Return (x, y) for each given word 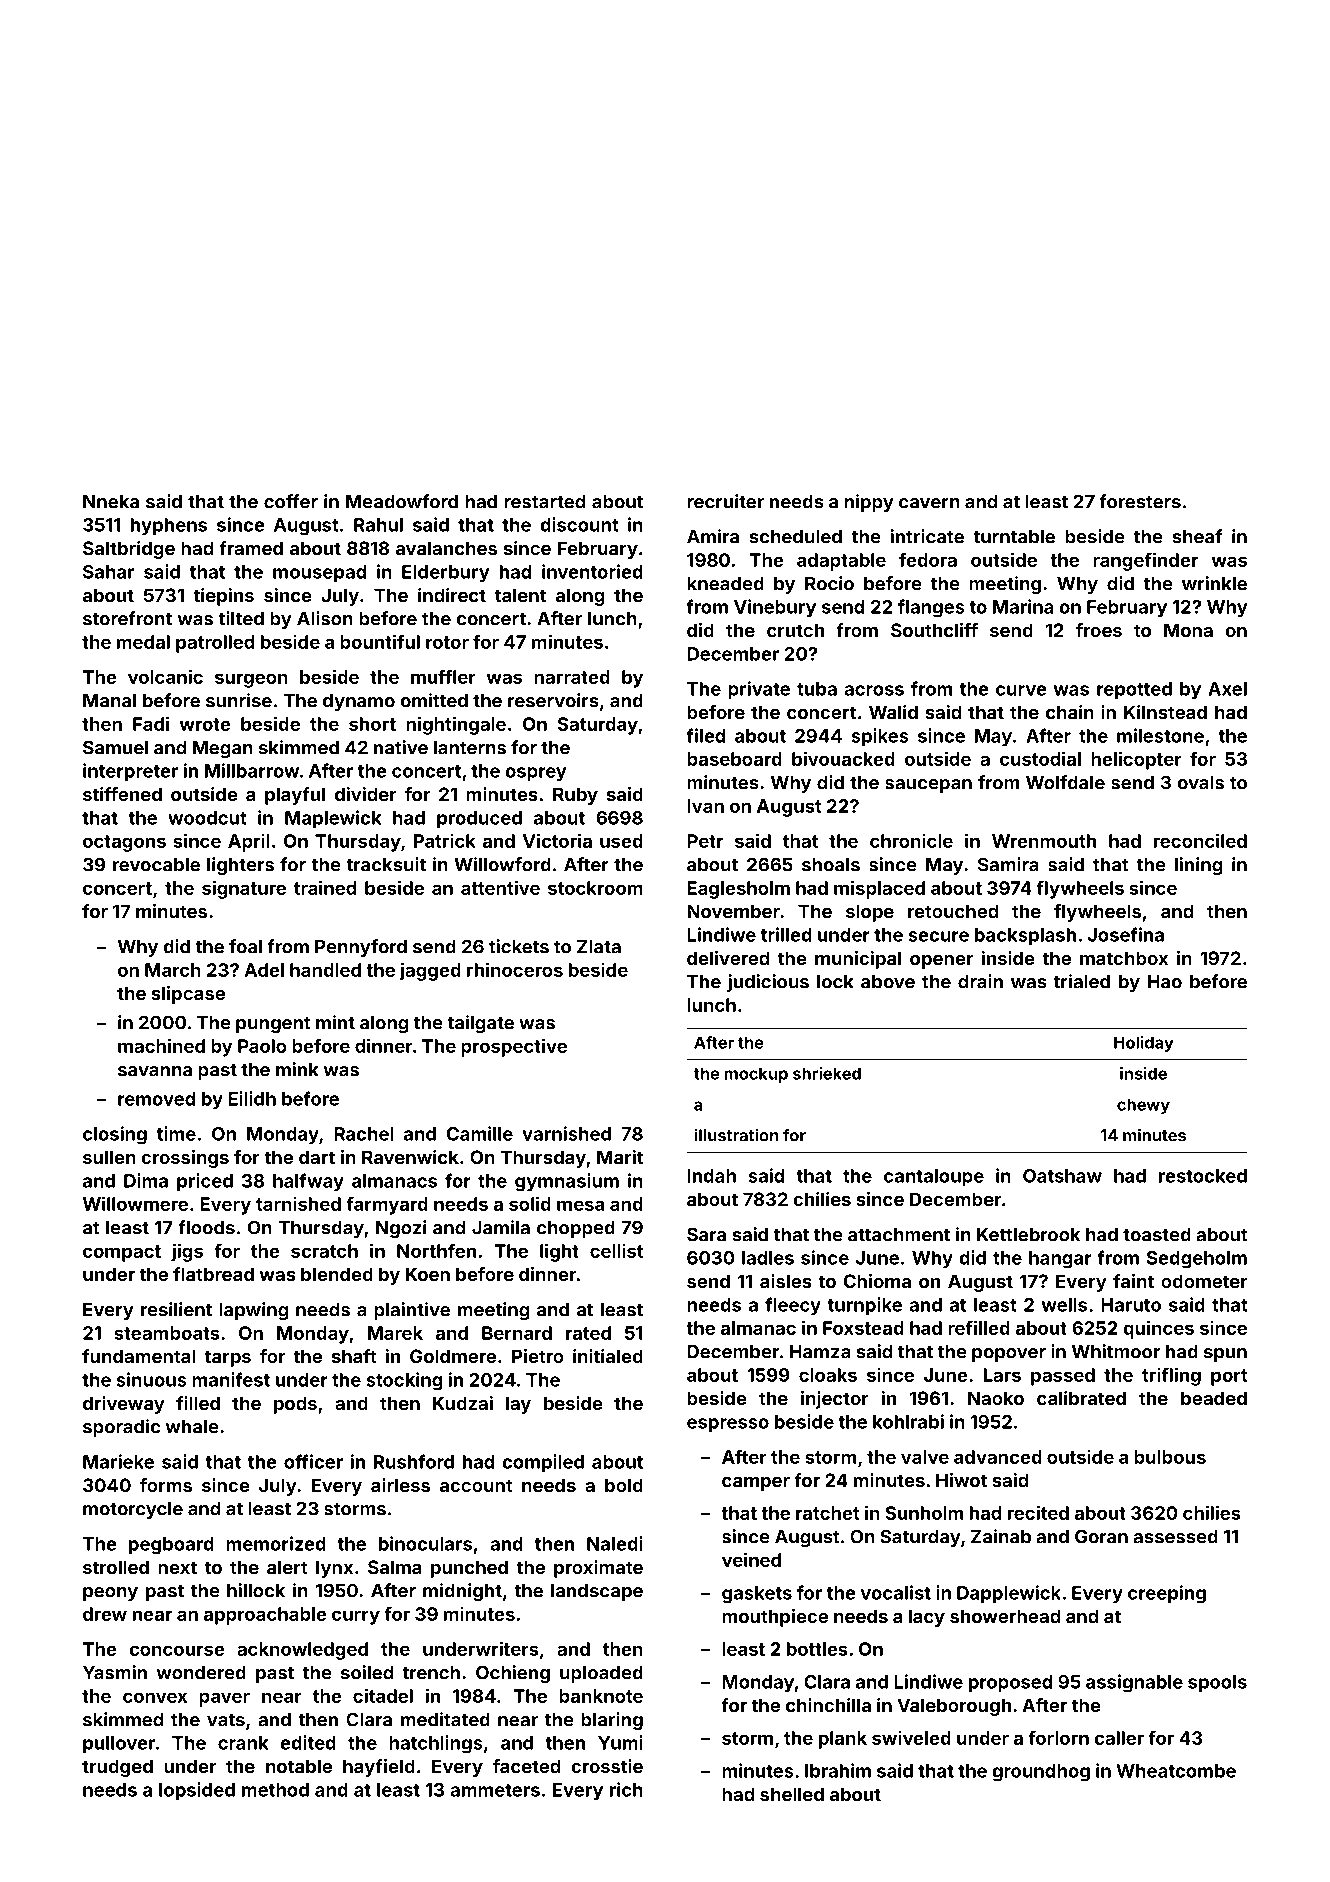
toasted (1157, 1235)
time (176, 1133)
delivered (728, 958)
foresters (1140, 501)
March (173, 970)
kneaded (725, 584)
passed (1063, 1377)
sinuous (151, 1379)
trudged (117, 1768)
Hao (1165, 982)
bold (624, 1485)
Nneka (111, 502)
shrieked (827, 1073)
